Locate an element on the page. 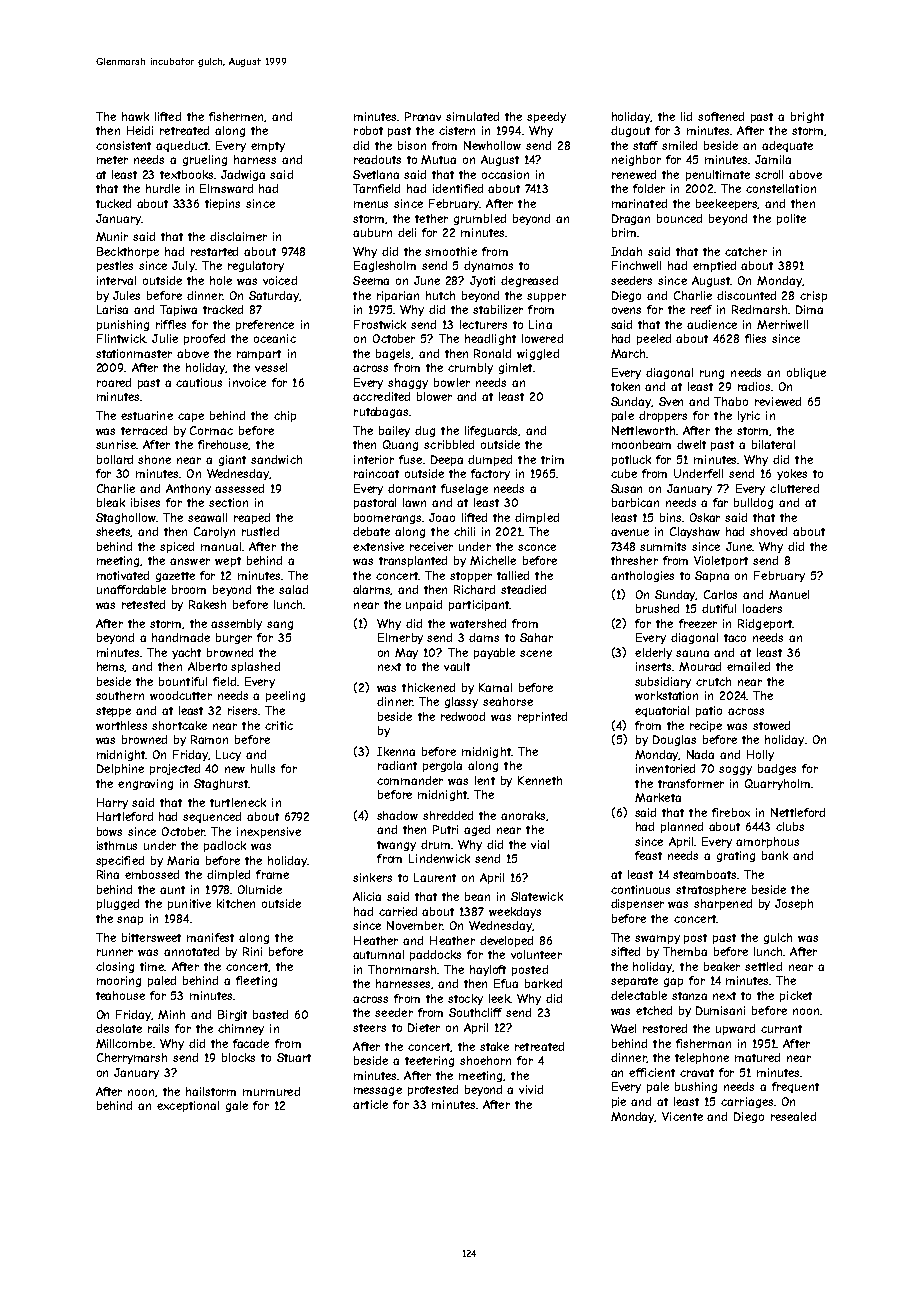  Dragan is located at coordinates (631, 219).
